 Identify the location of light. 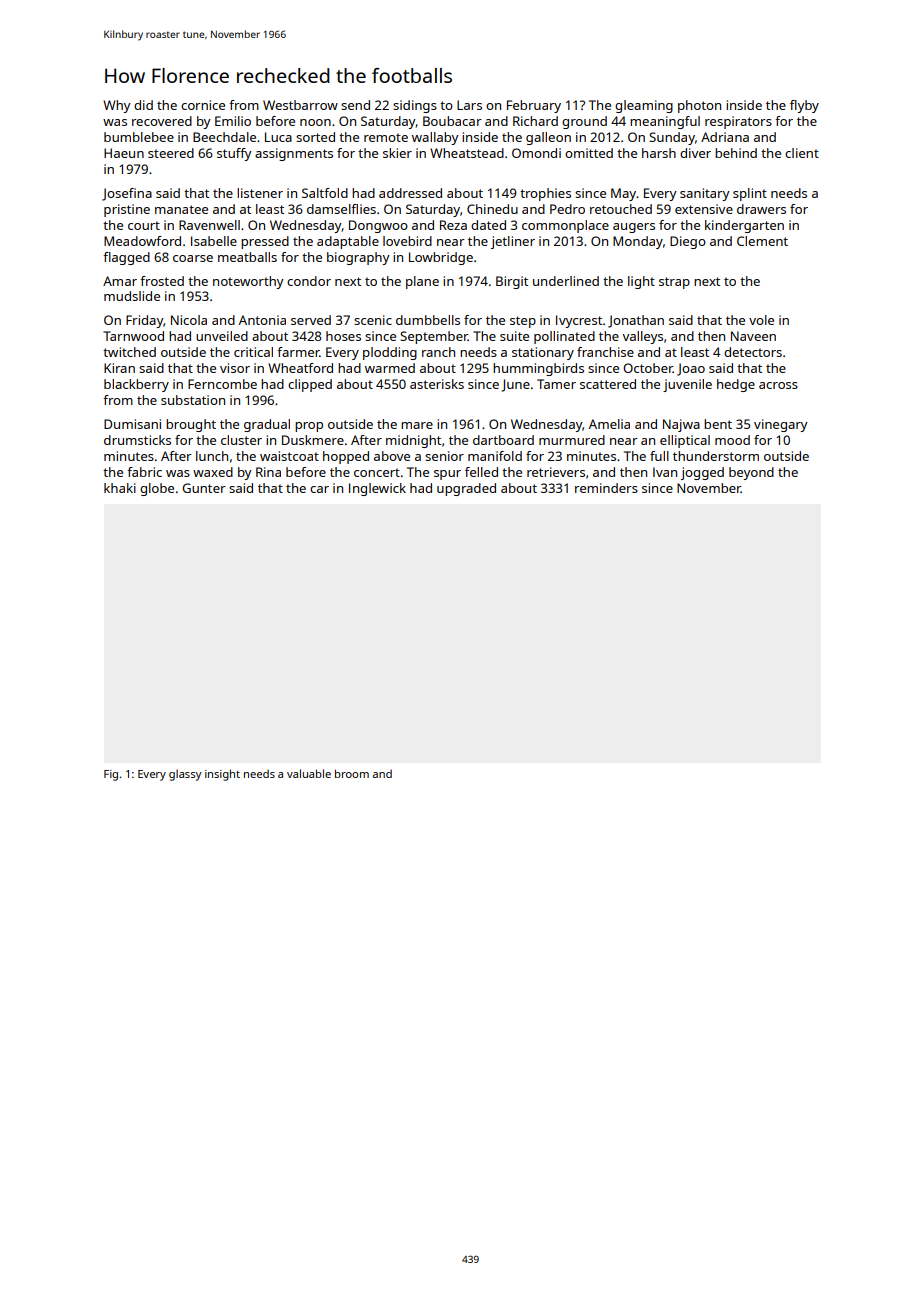
(641, 282).
